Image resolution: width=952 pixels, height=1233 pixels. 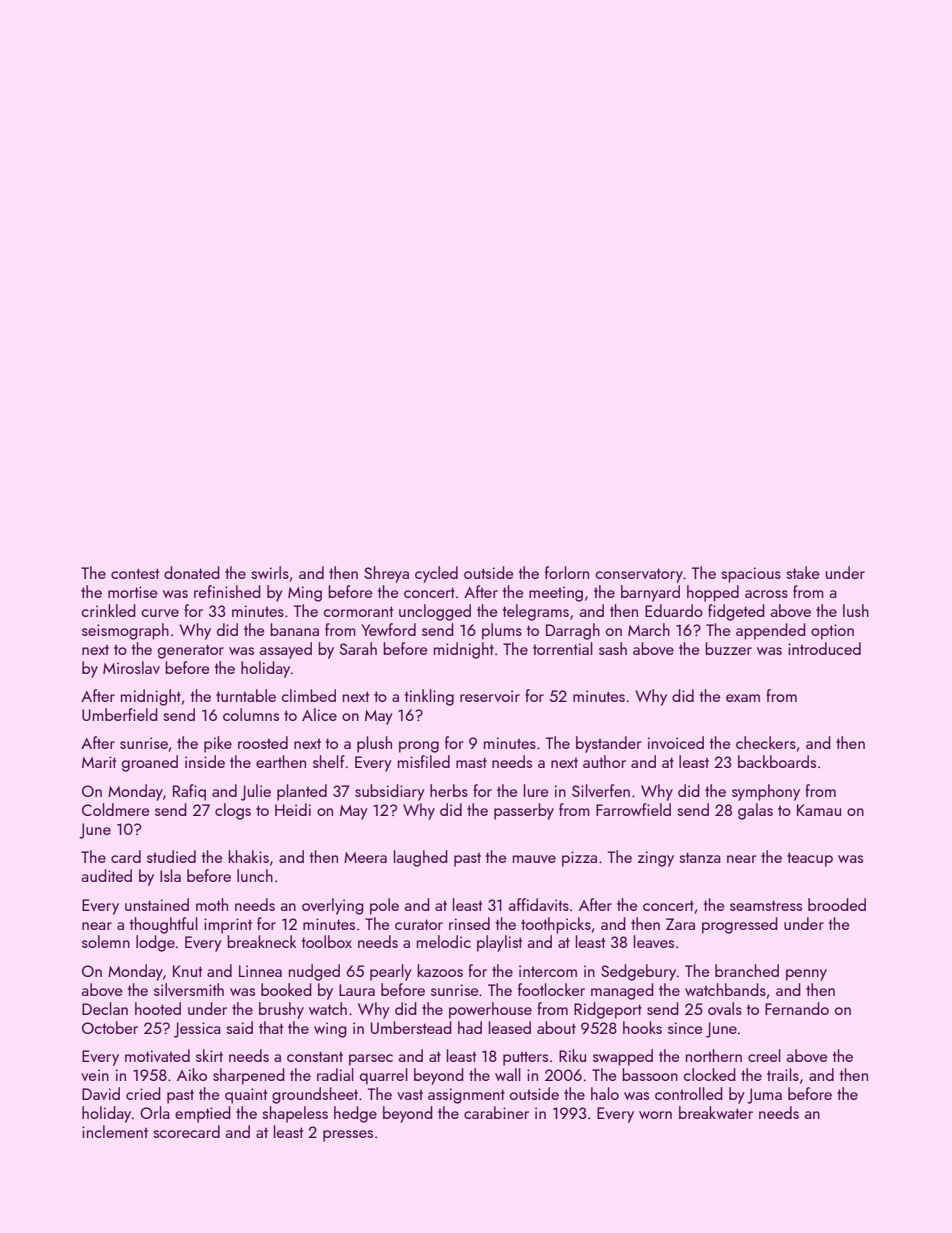 What do you see at coordinates (837, 904) in the screenshot?
I see `brooded` at bounding box center [837, 904].
